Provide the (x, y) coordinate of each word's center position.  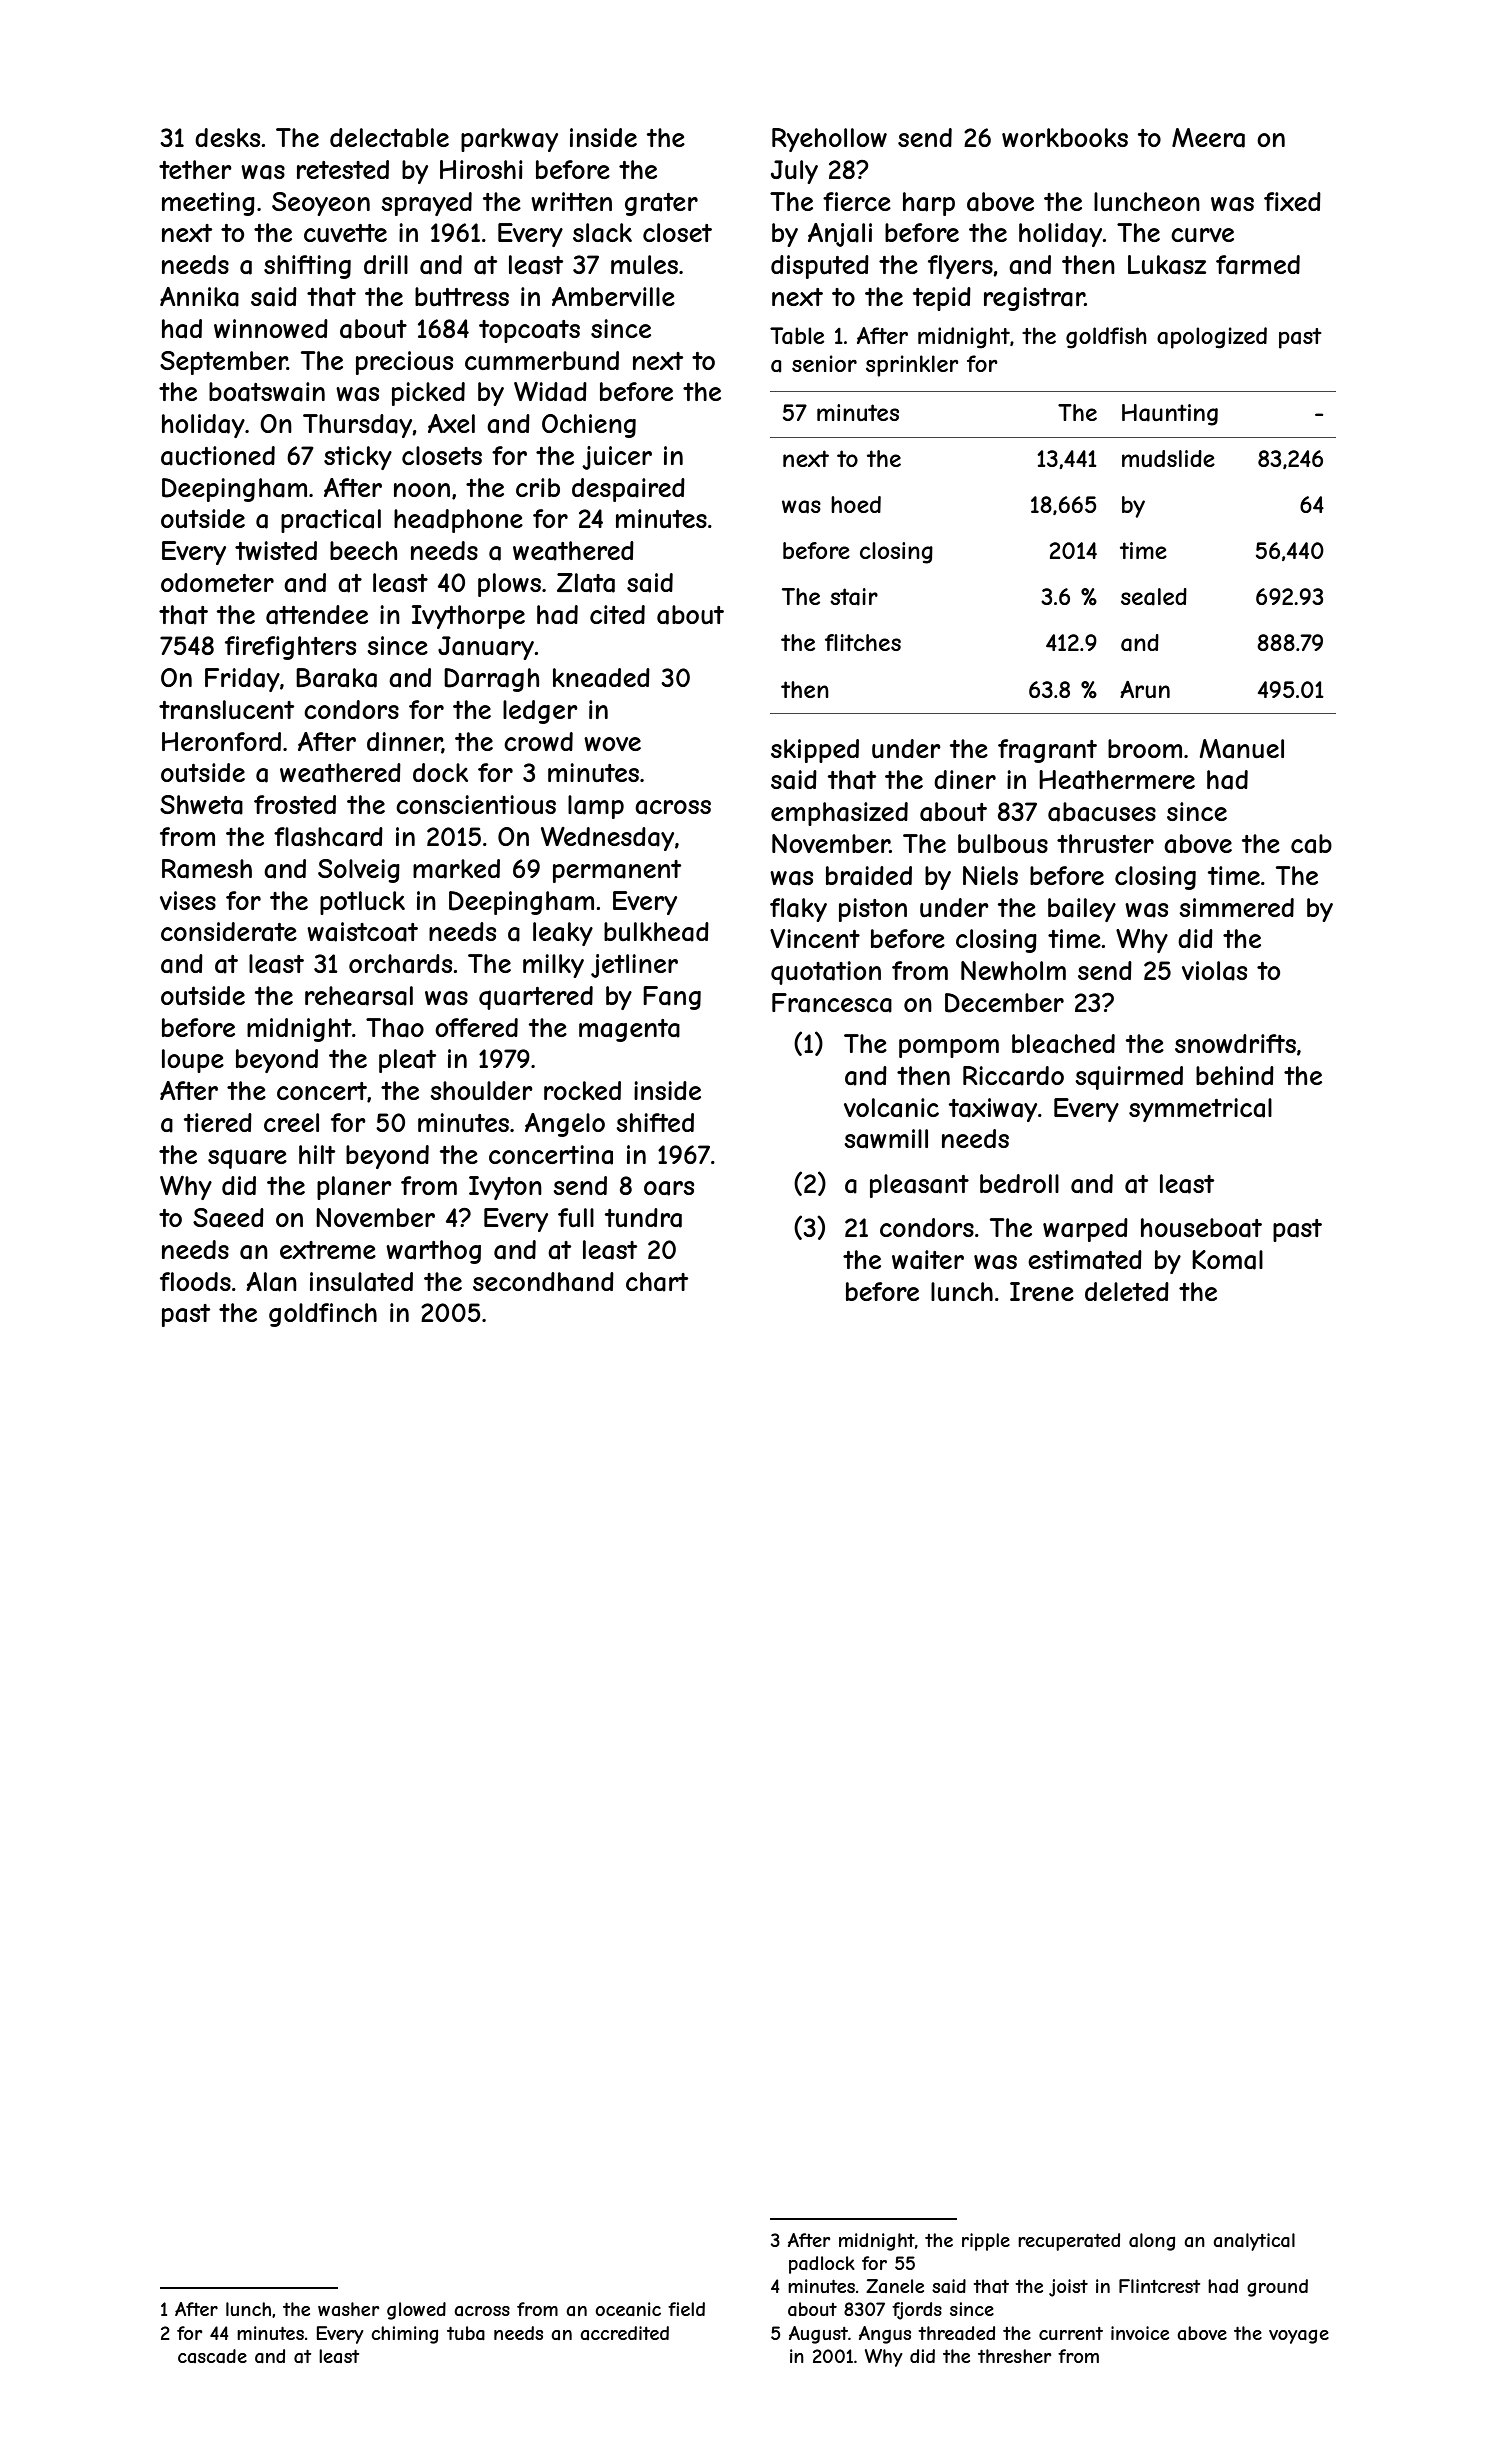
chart (657, 1282)
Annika (199, 297)
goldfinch (323, 1315)
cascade (212, 2356)
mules (644, 265)
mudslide (1168, 458)
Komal (1227, 1260)
